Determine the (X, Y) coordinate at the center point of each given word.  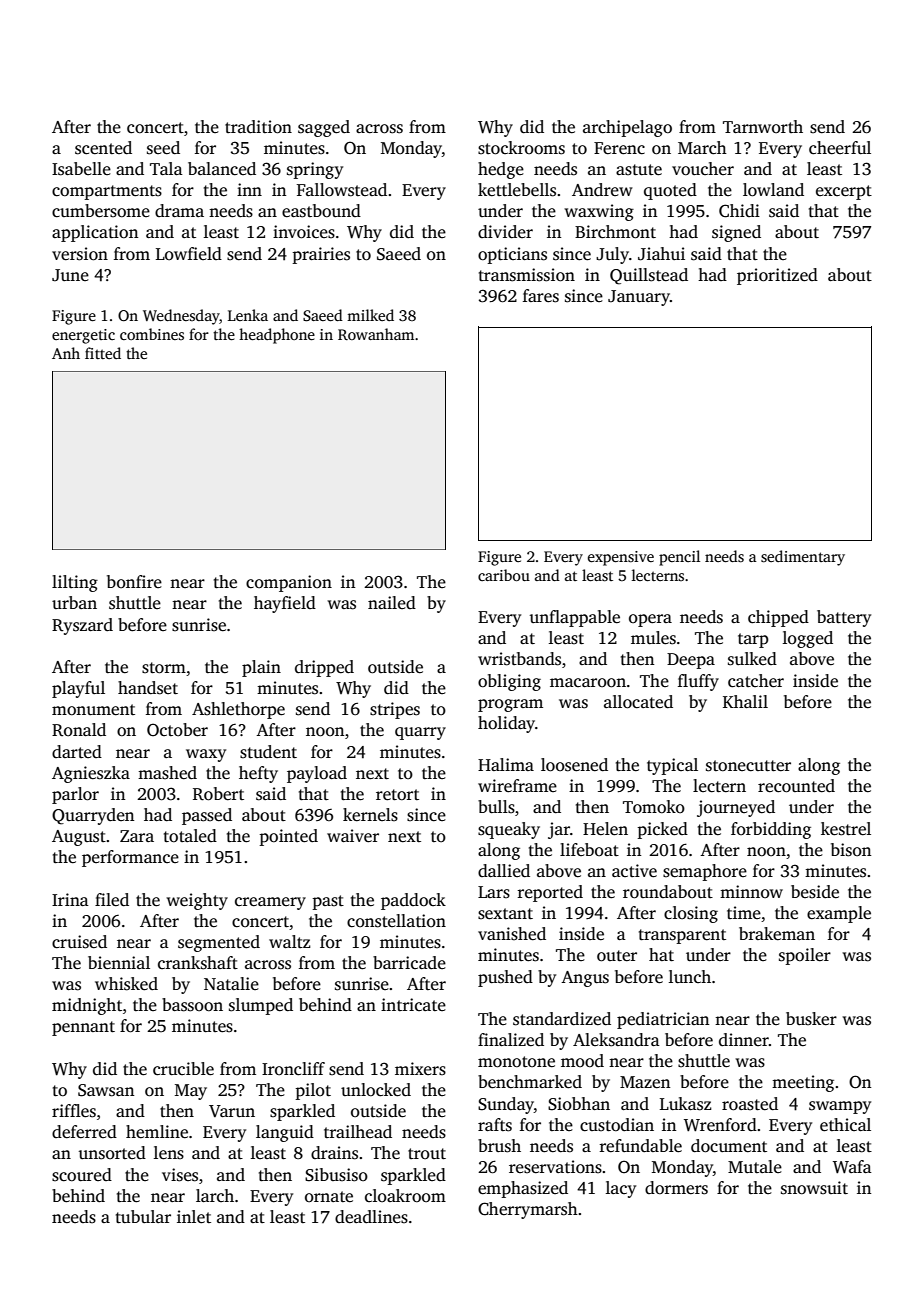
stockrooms (521, 148)
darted (77, 751)
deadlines (371, 1217)
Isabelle (81, 169)
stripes (395, 710)
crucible (183, 1069)
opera (650, 620)
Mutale (755, 1166)
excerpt (844, 192)
